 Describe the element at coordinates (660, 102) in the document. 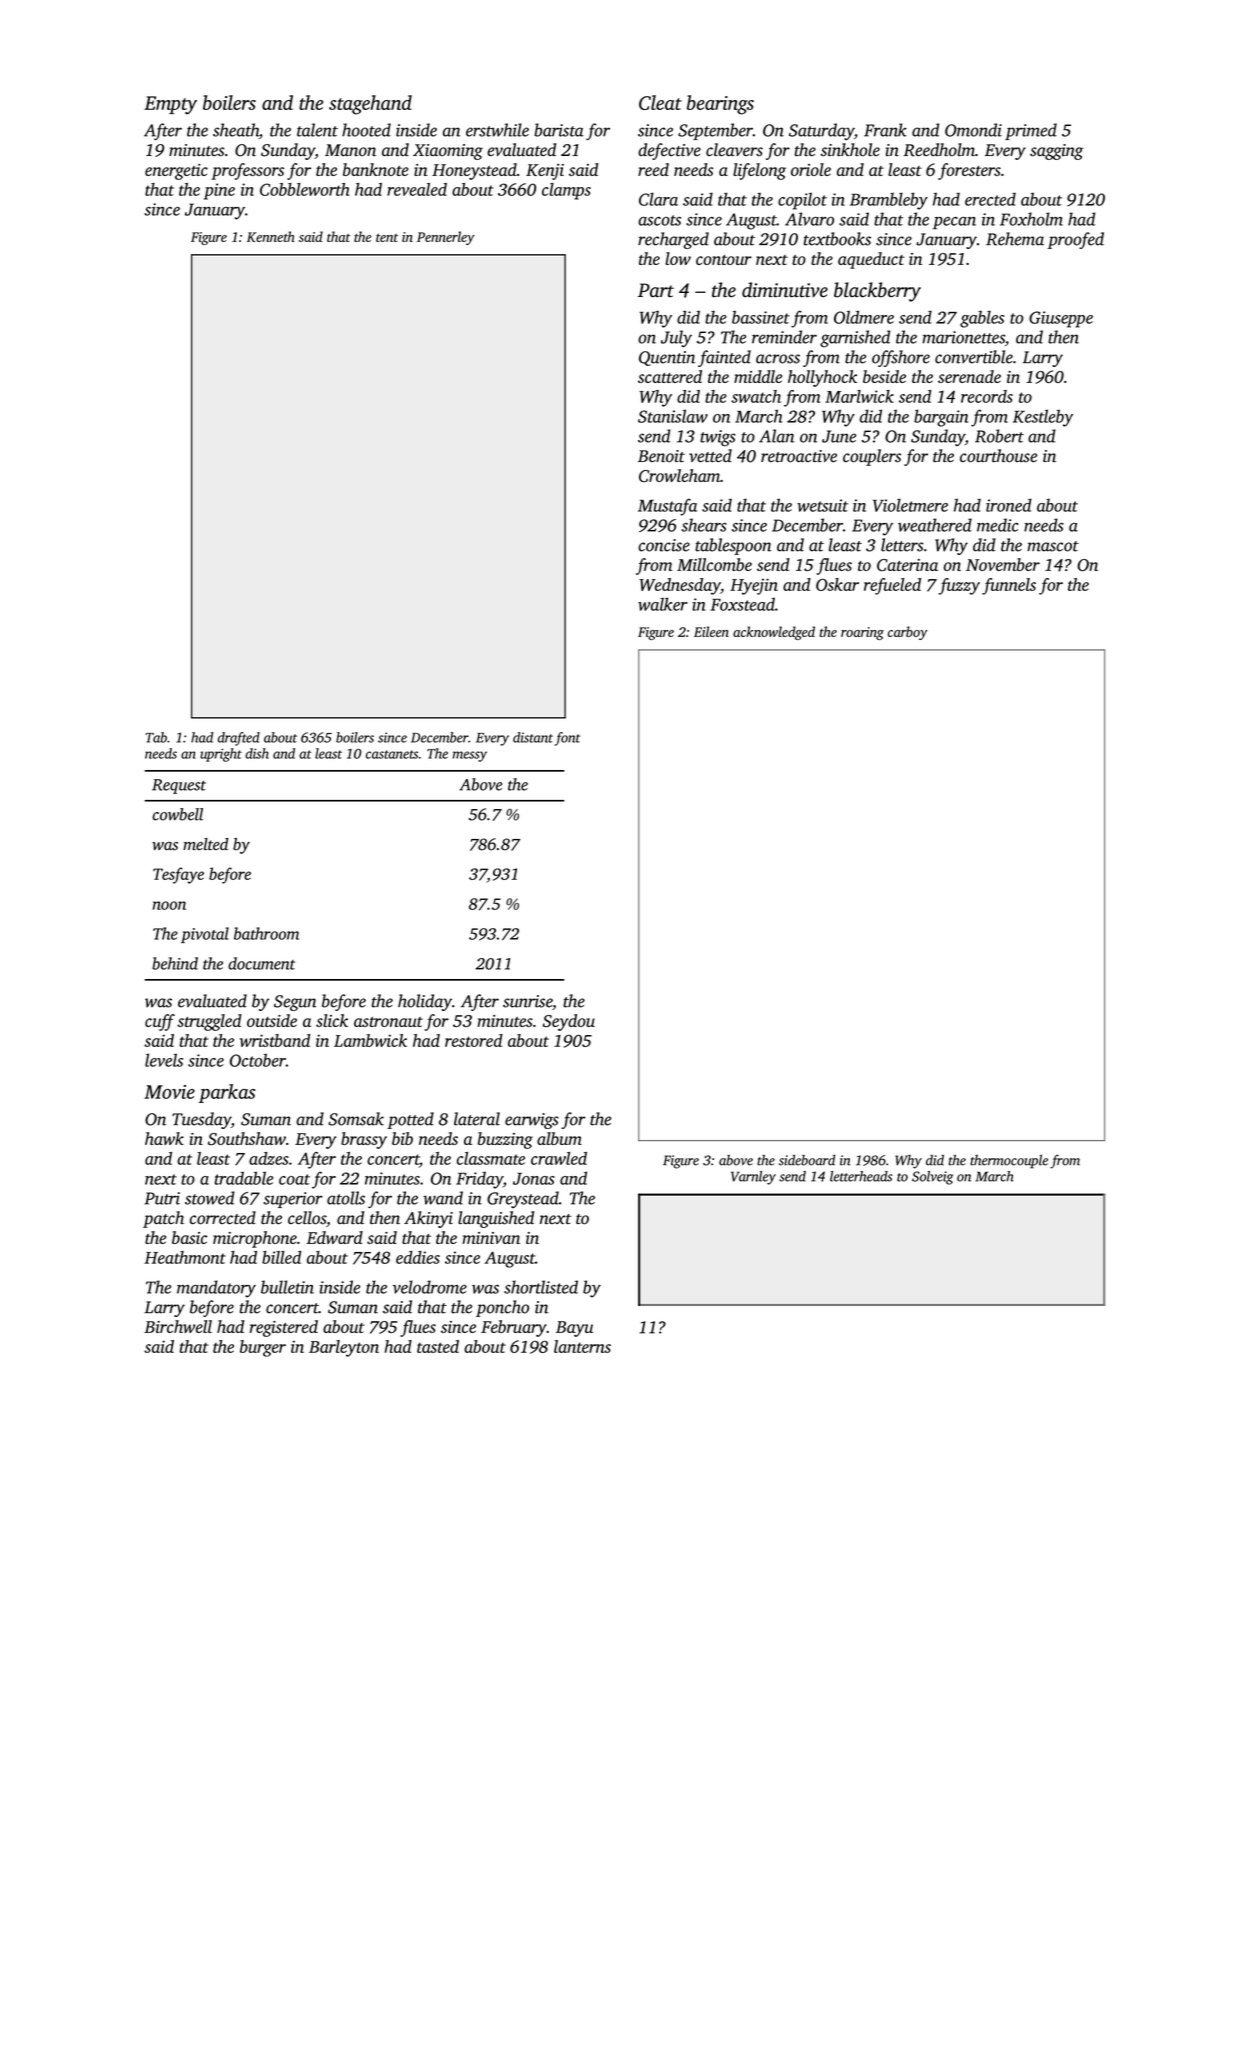

I see `Cleat` at that location.
